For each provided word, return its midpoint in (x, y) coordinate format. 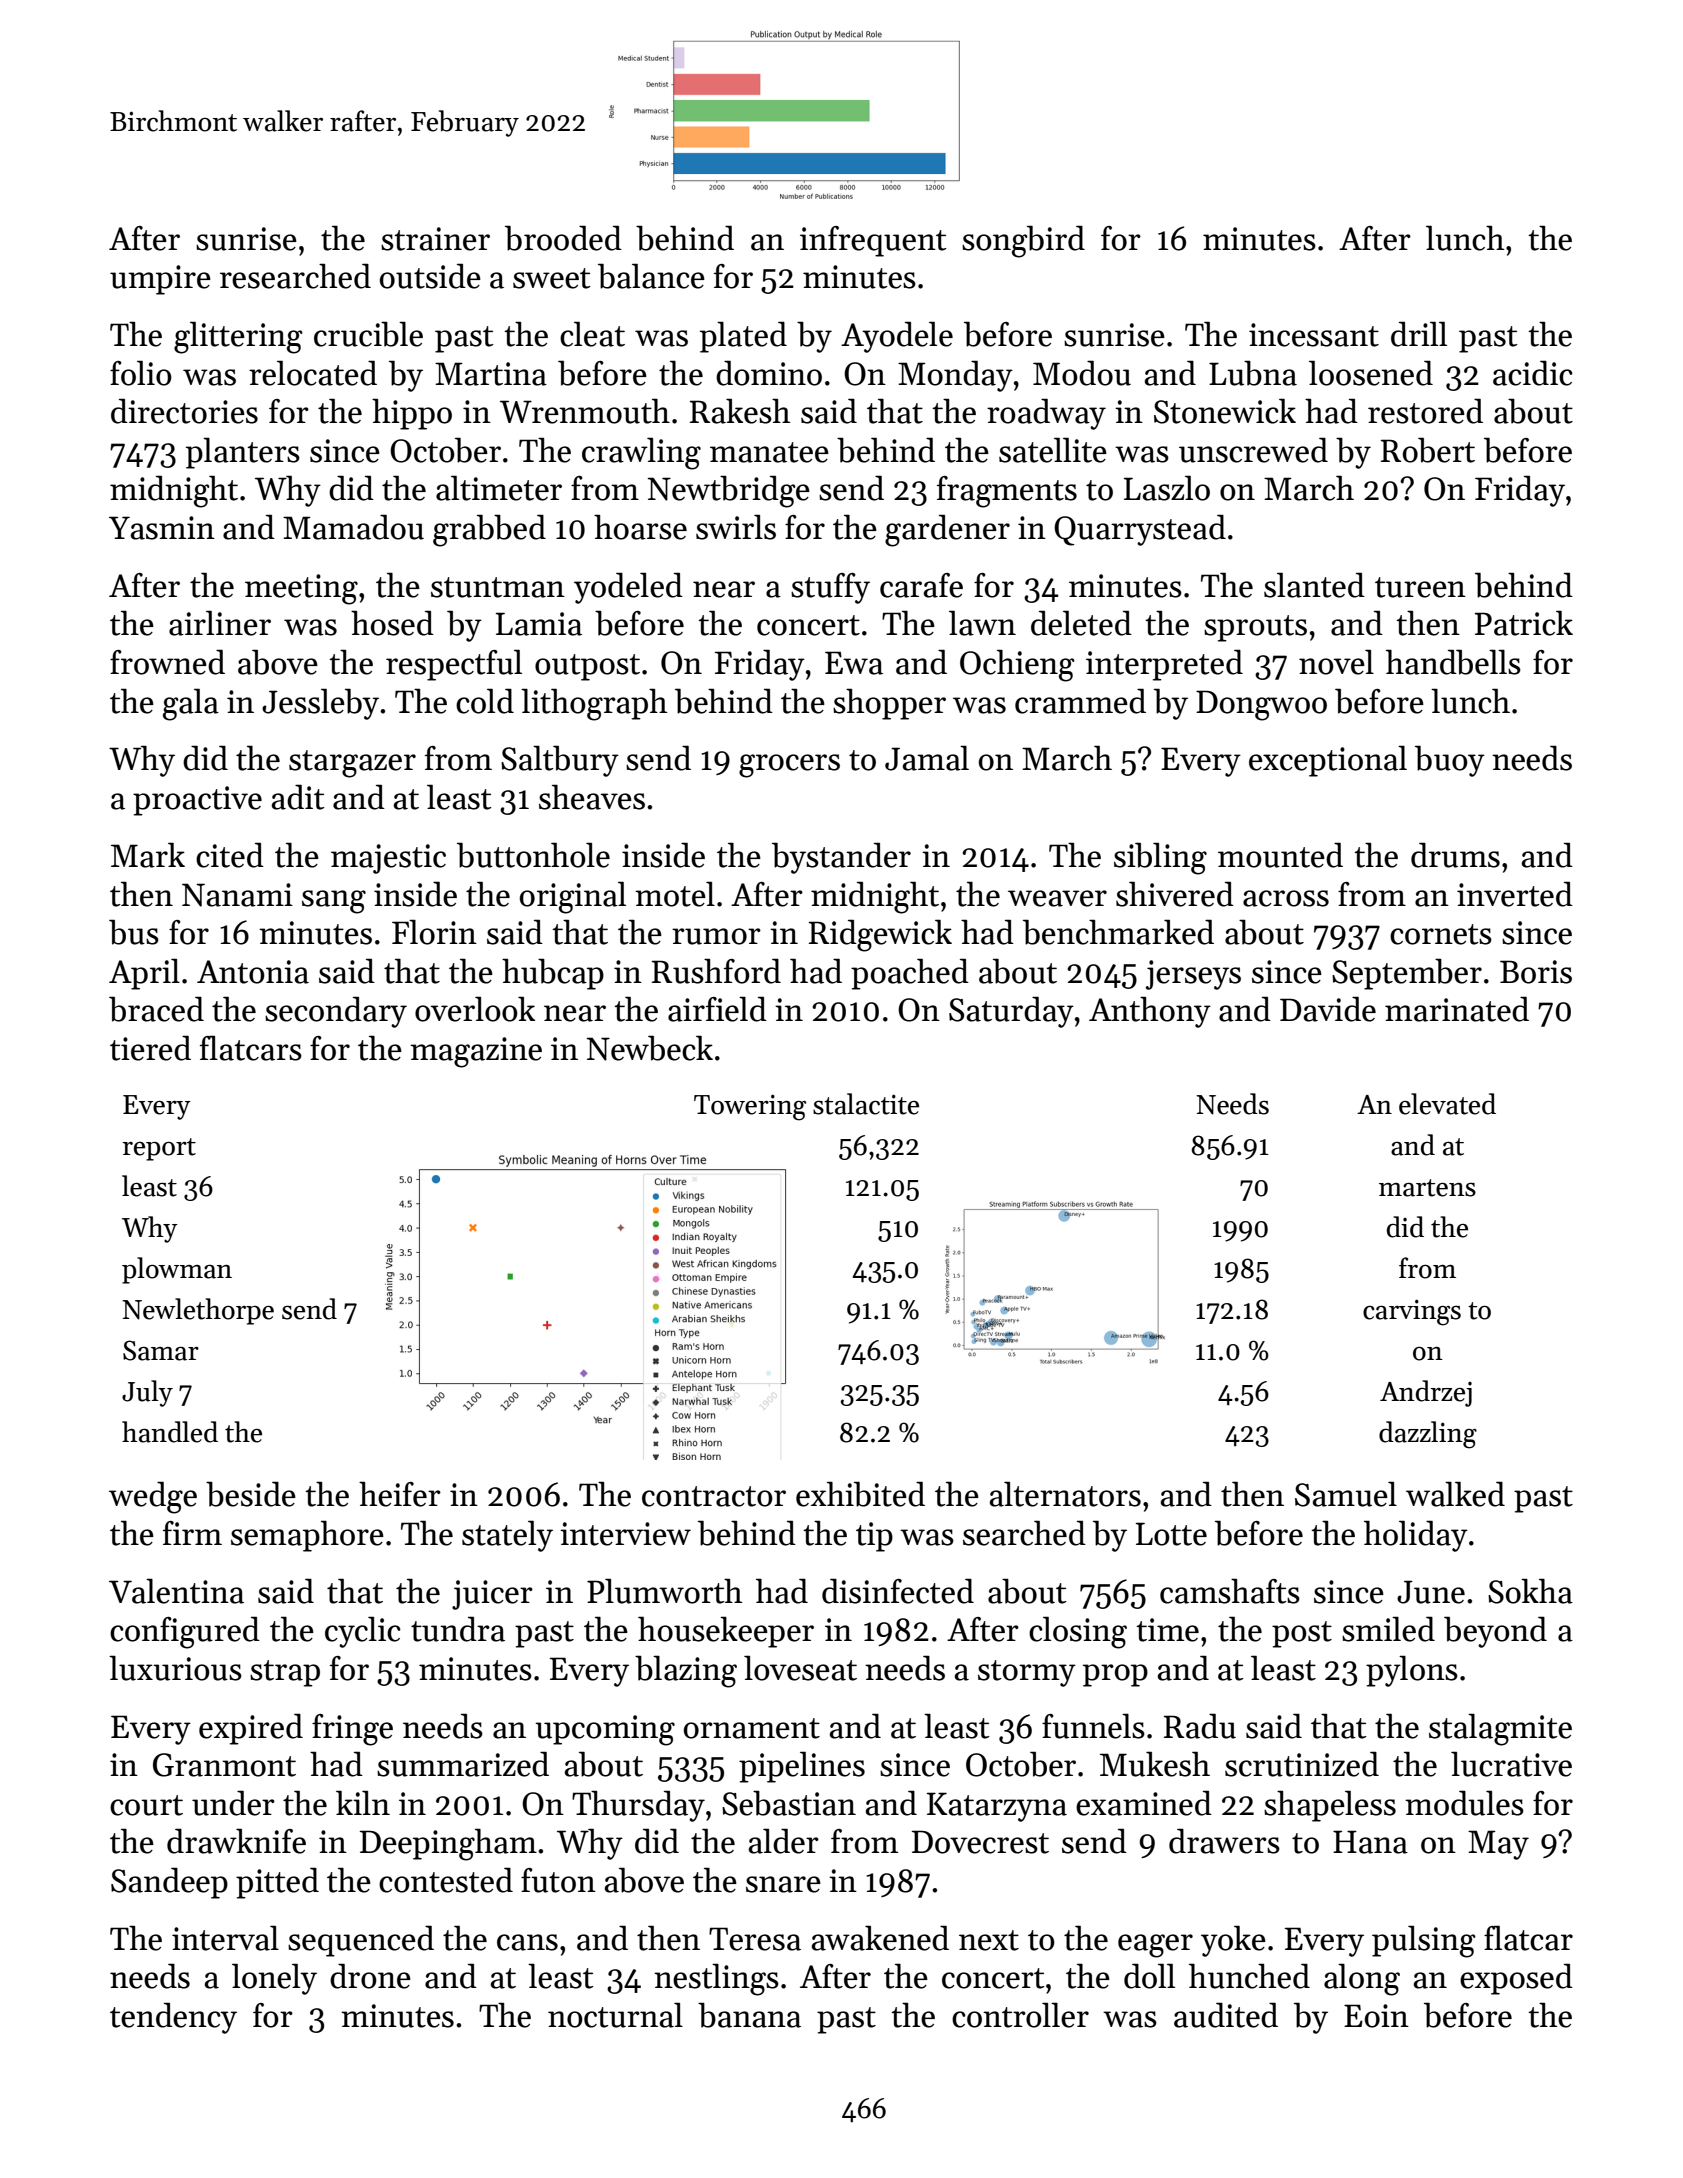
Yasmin (162, 528)
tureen (1420, 587)
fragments (1007, 492)
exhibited (860, 1494)
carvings (1412, 1312)
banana (749, 2015)
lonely (274, 1979)
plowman (177, 1270)
